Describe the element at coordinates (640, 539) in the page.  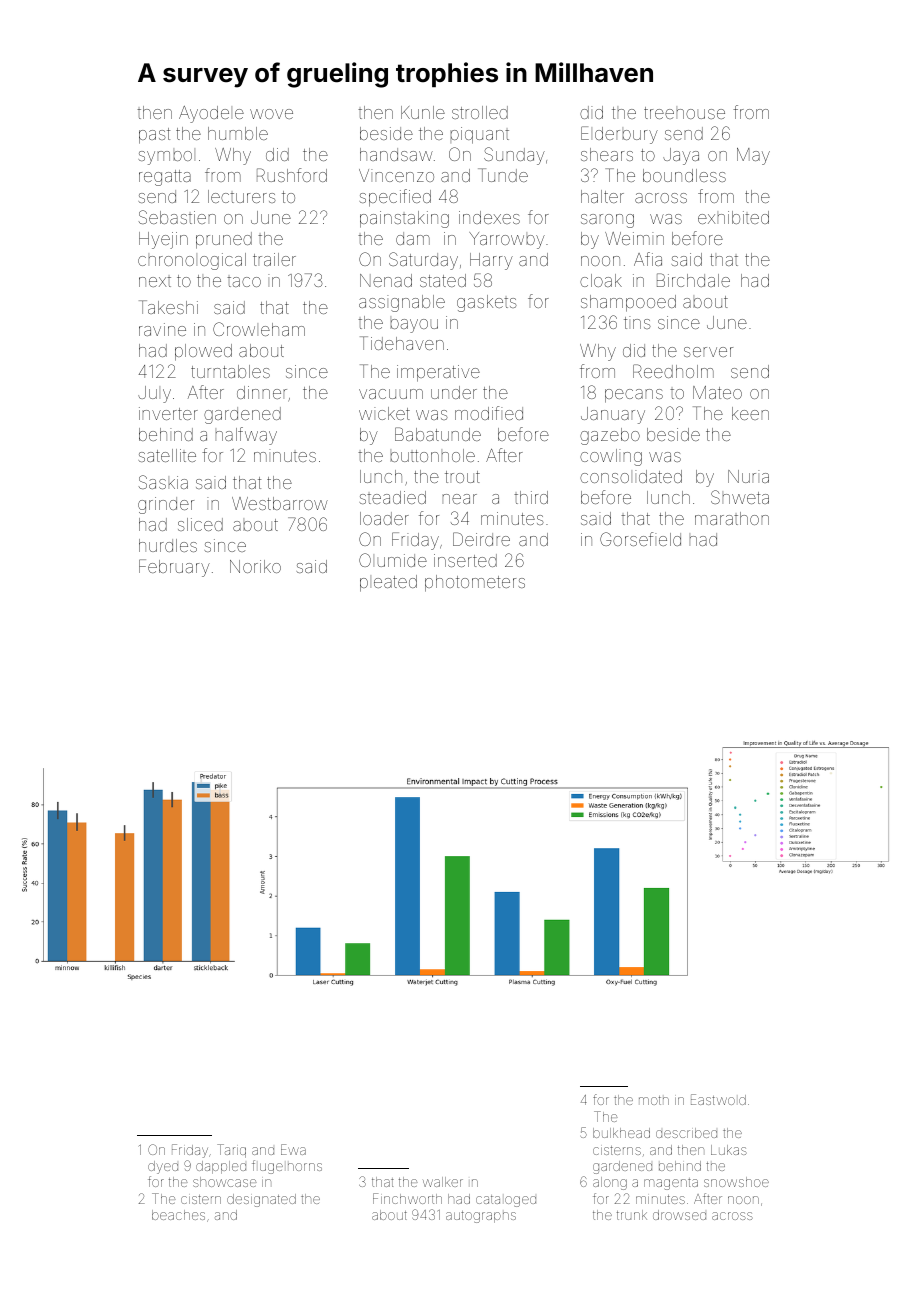
I see `Gorsefield` at that location.
